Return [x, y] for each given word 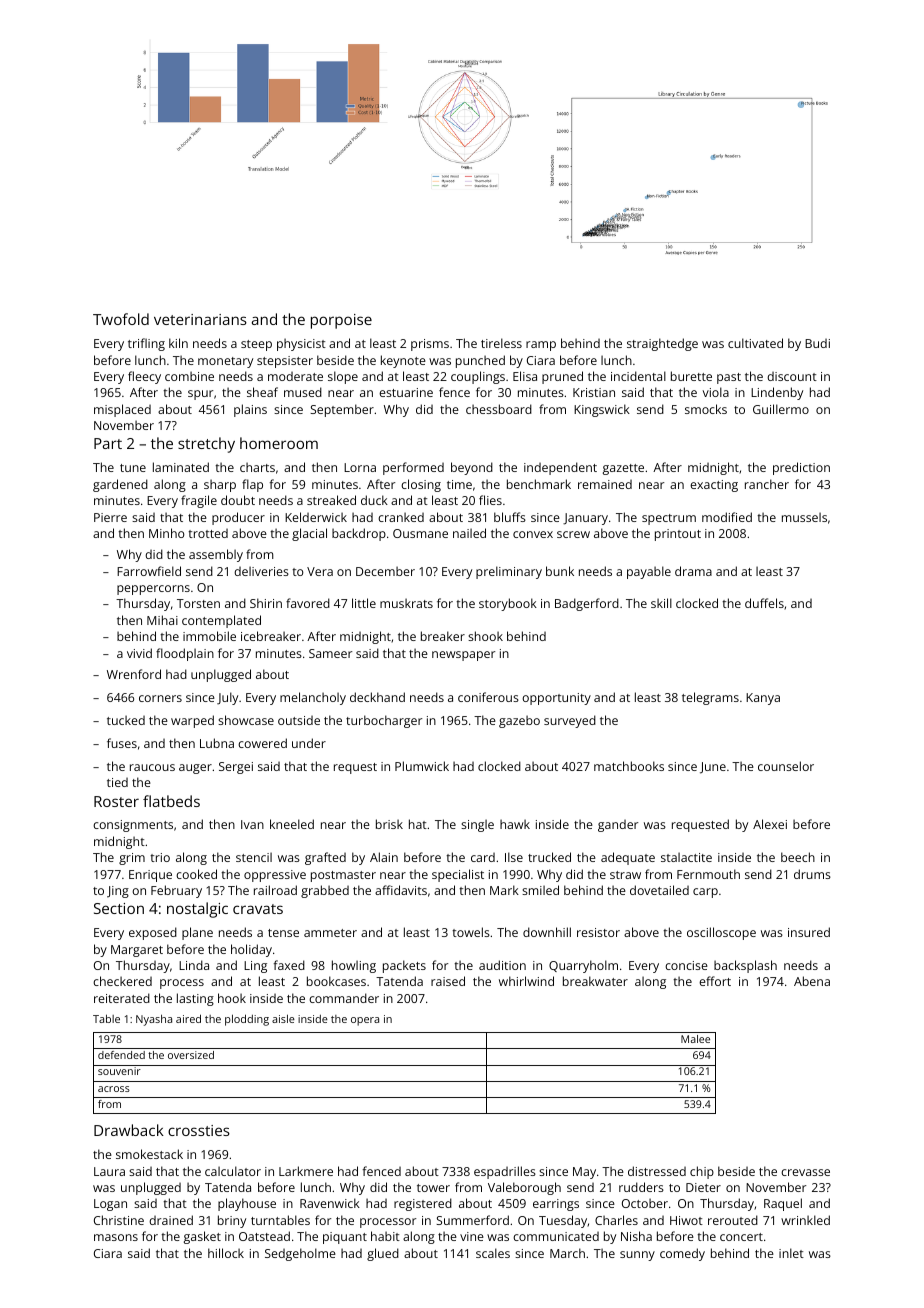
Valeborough [524, 1188]
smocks [706, 409]
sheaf [262, 392]
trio [160, 857]
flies [490, 500]
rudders [641, 1187]
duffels [764, 603]
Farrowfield [149, 571]
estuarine [406, 392]
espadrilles [505, 1172]
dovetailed [659, 890]
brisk [389, 824]
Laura [109, 1171]
